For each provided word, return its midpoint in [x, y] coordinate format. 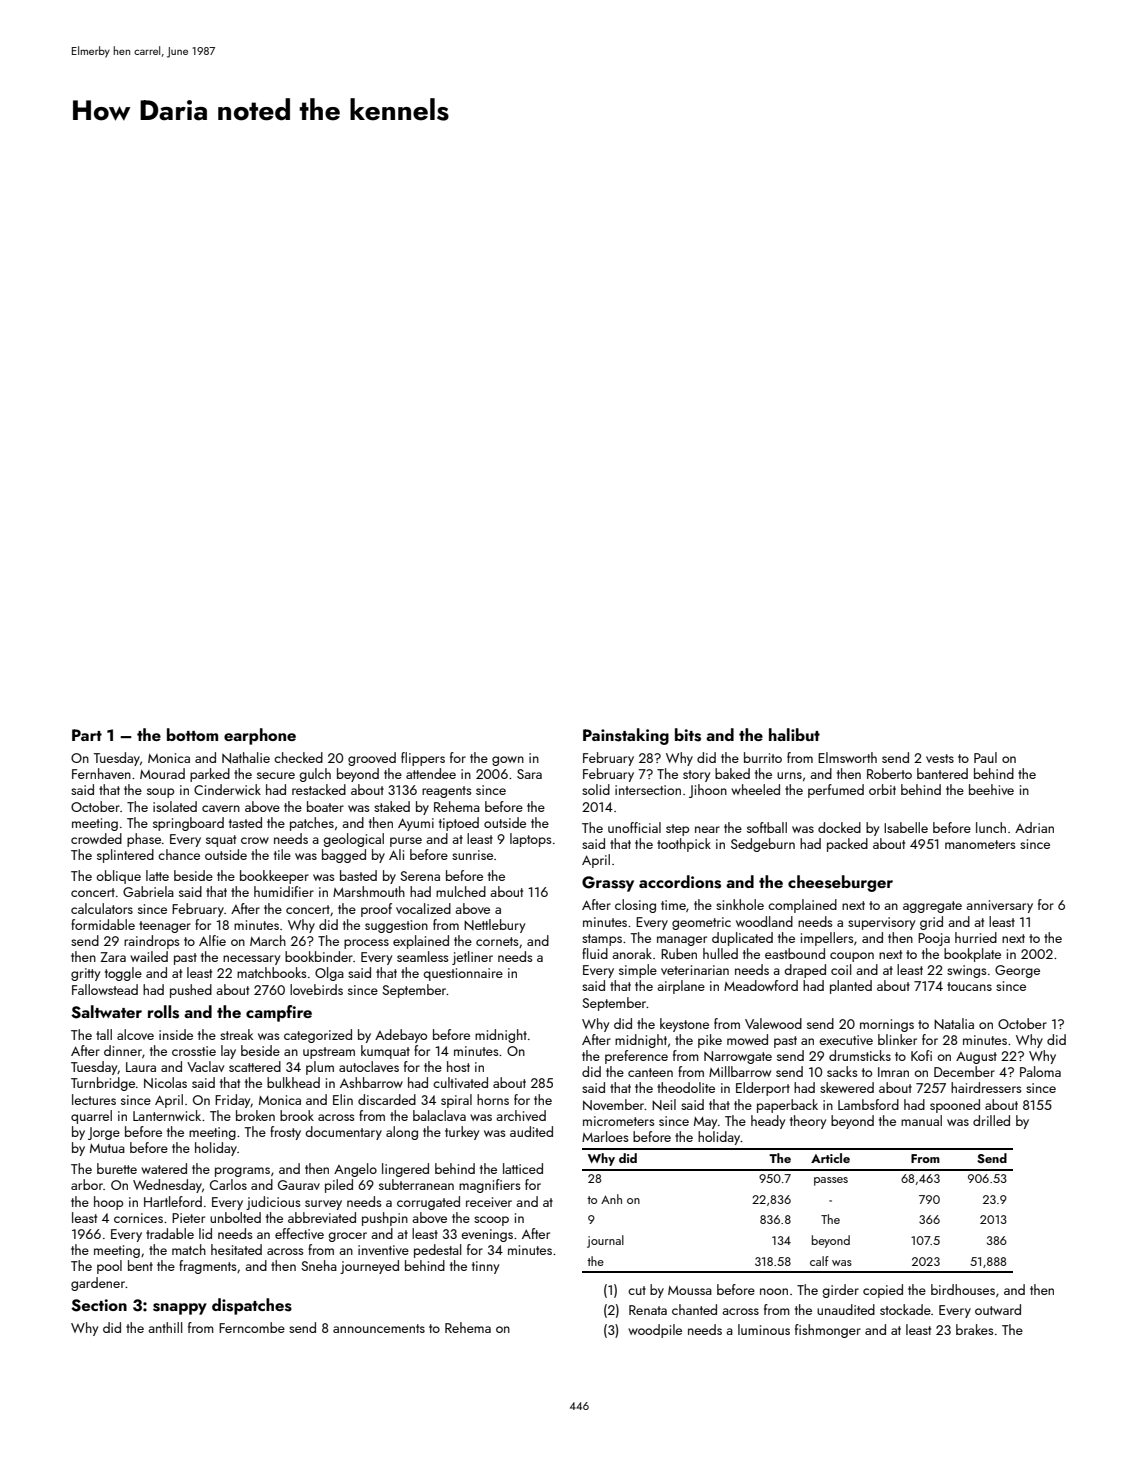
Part [87, 735]
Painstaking [626, 736]
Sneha [319, 1265]
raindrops [151, 942]
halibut [794, 734]
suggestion [396, 926]
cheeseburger [840, 883]
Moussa [690, 1290]
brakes [974, 1329]
